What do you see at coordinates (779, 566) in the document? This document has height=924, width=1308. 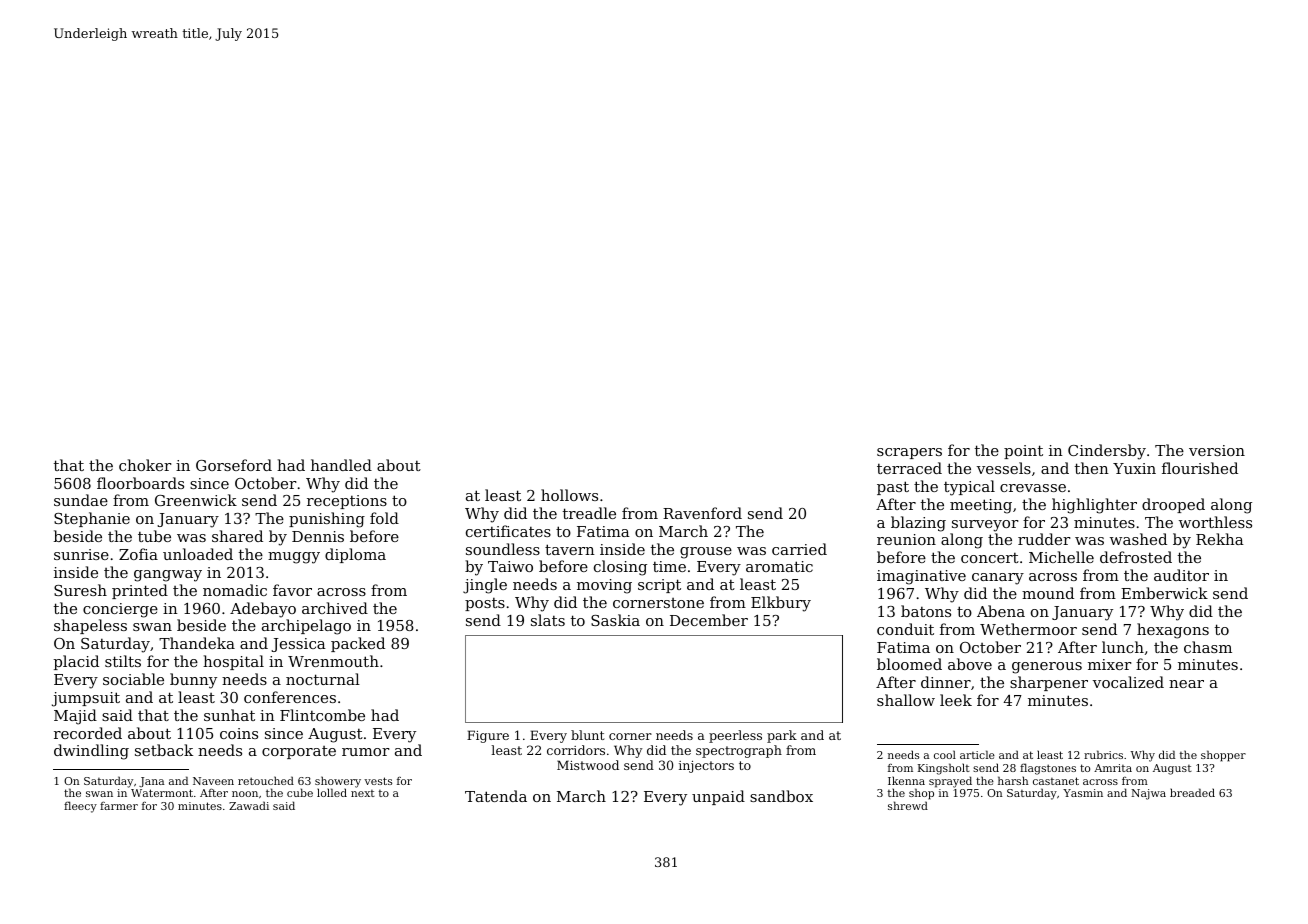 I see `aromatic` at bounding box center [779, 566].
